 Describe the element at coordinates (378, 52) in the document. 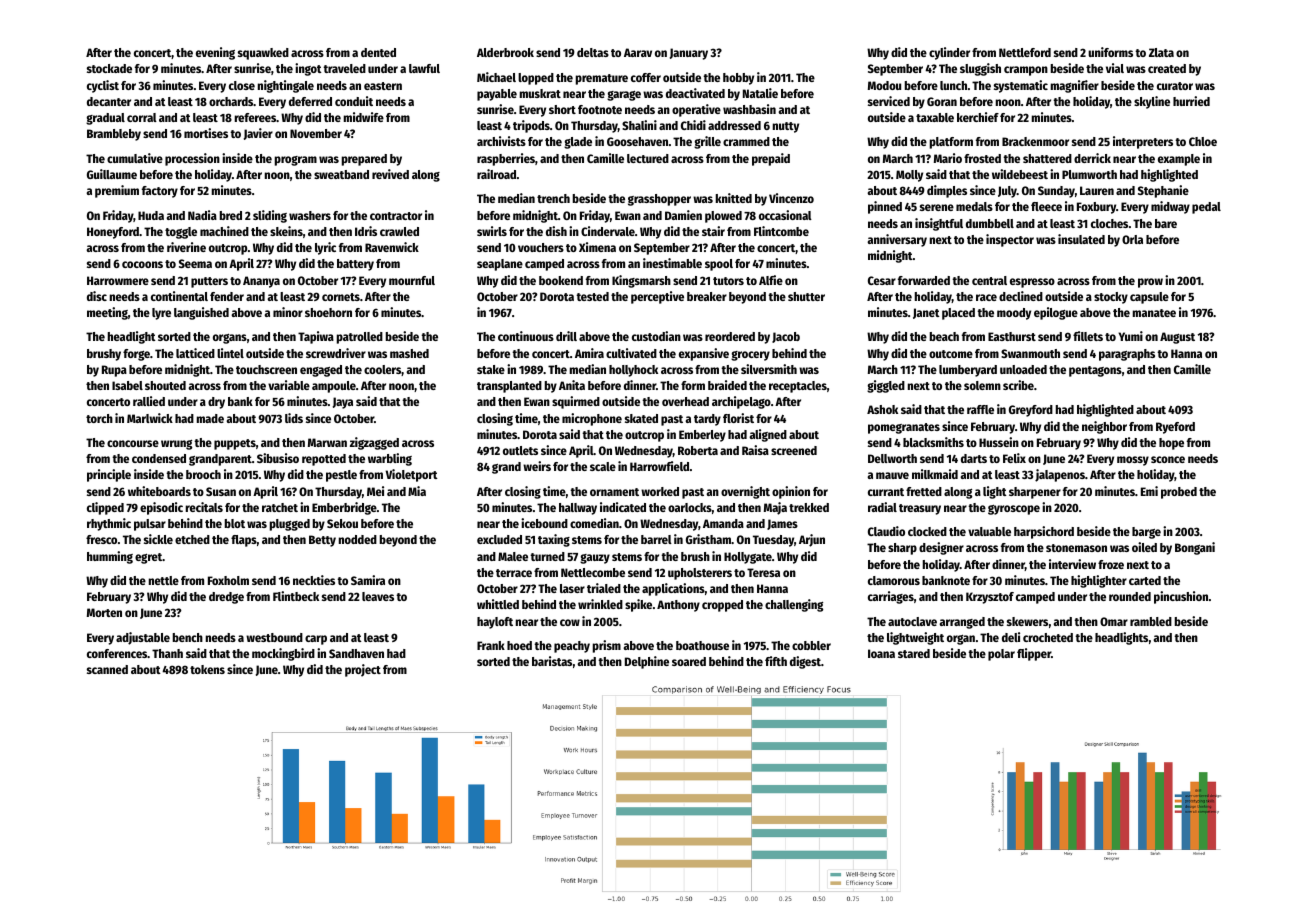

I see `dented` at that location.
